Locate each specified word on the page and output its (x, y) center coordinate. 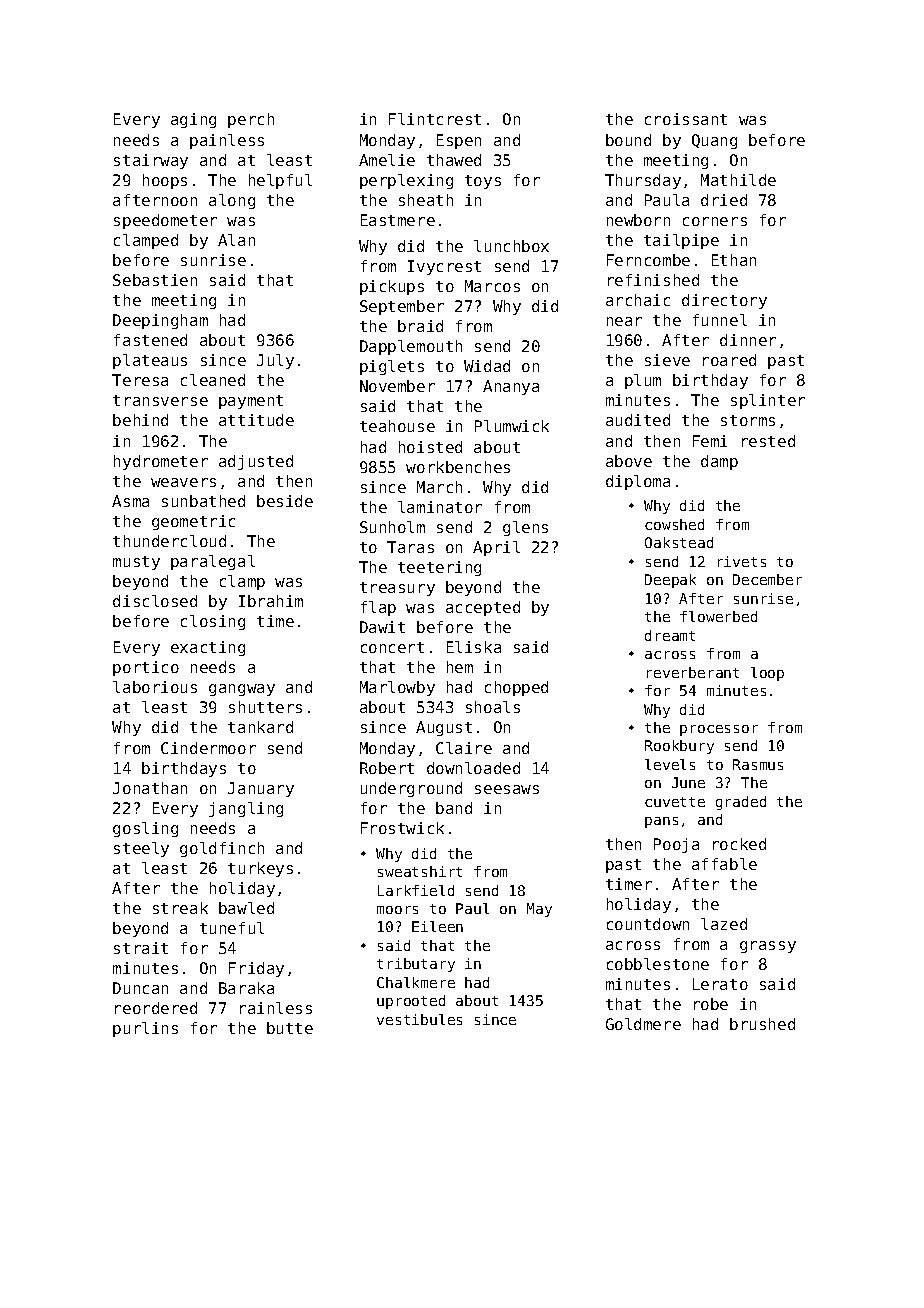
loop (767, 674)
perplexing (406, 181)
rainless (276, 1008)
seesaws (507, 789)
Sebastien (155, 280)
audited (638, 420)
